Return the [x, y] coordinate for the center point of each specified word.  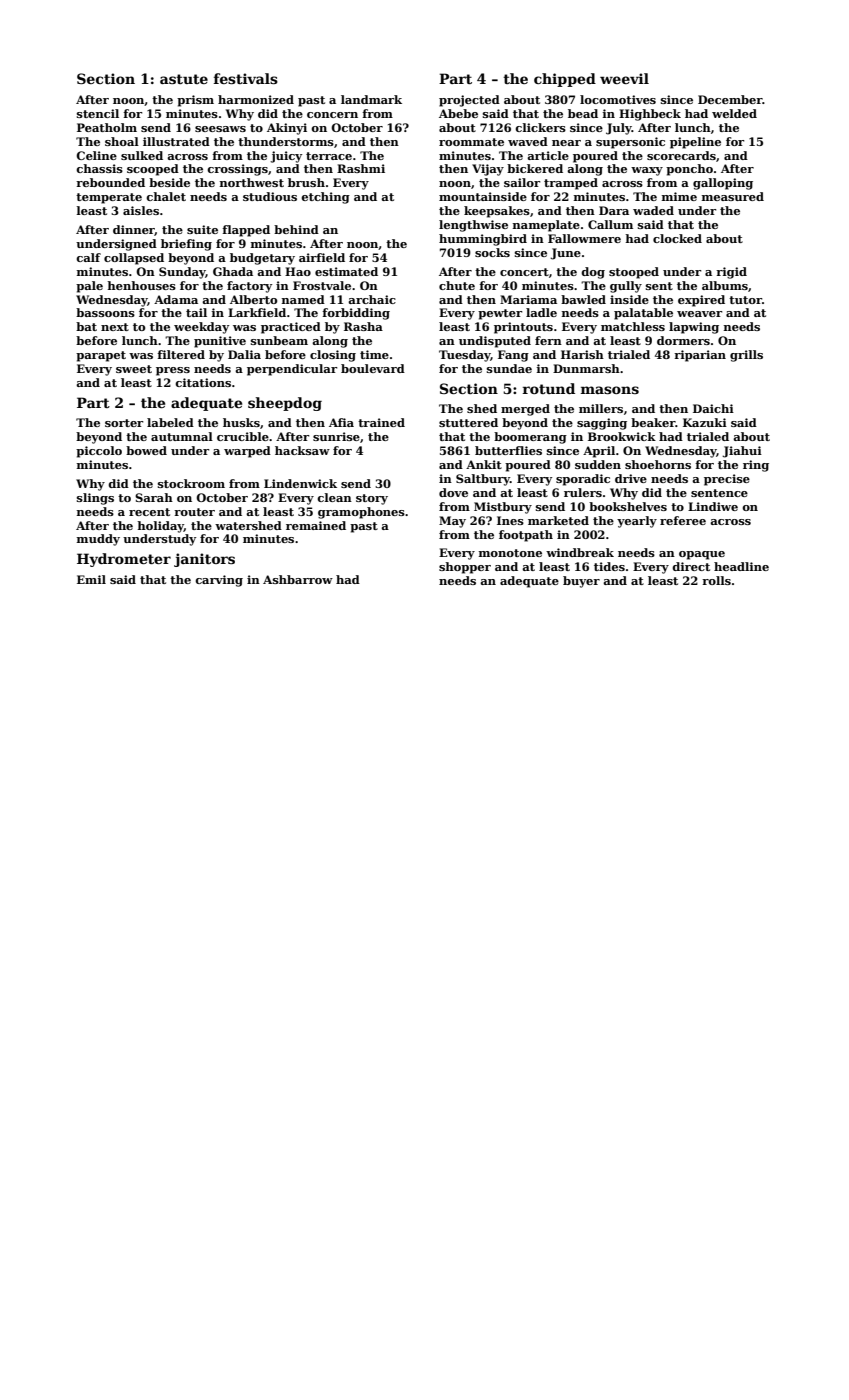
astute [184, 79]
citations [203, 382]
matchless [633, 326]
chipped [565, 80]
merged [525, 410]
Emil [91, 579]
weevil [624, 78]
